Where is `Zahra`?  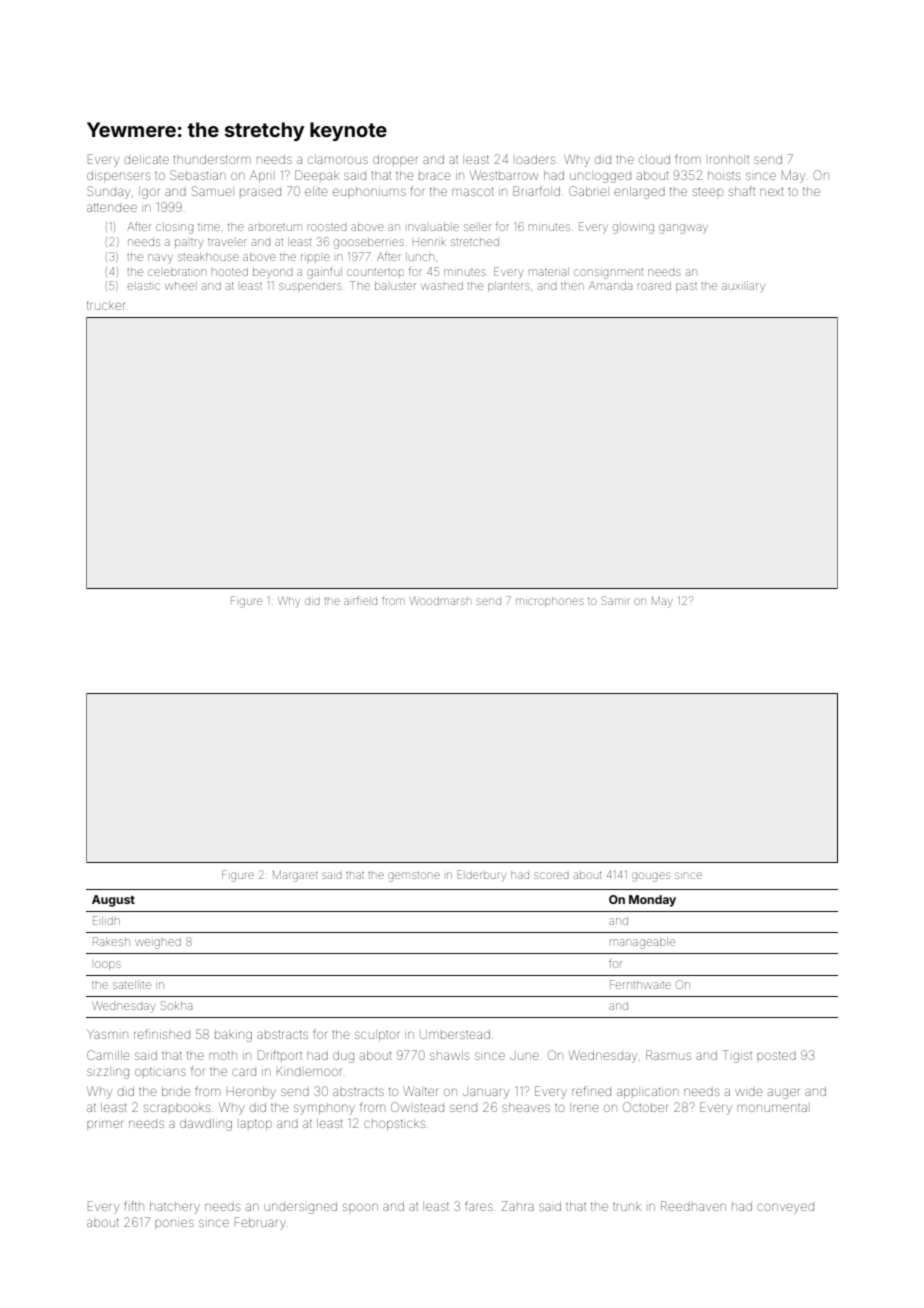
Zahra is located at coordinates (518, 1206).
